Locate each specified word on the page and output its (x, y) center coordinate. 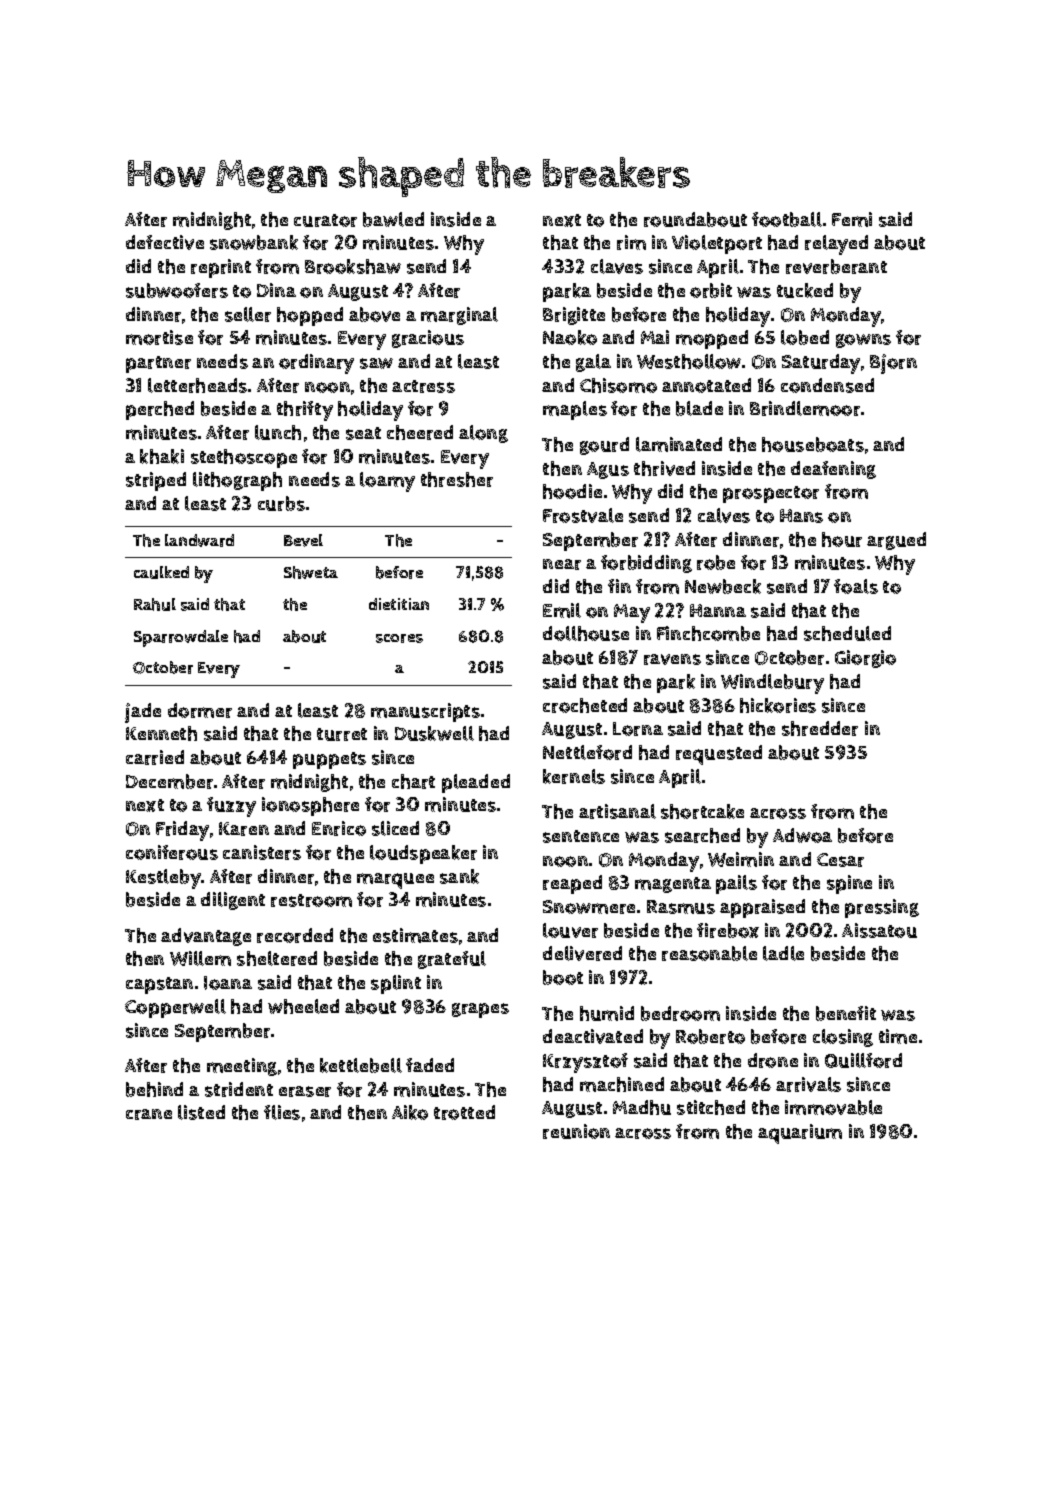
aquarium (800, 1134)
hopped (310, 316)
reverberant (836, 266)
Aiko (410, 1112)
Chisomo (618, 385)
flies (282, 1112)
